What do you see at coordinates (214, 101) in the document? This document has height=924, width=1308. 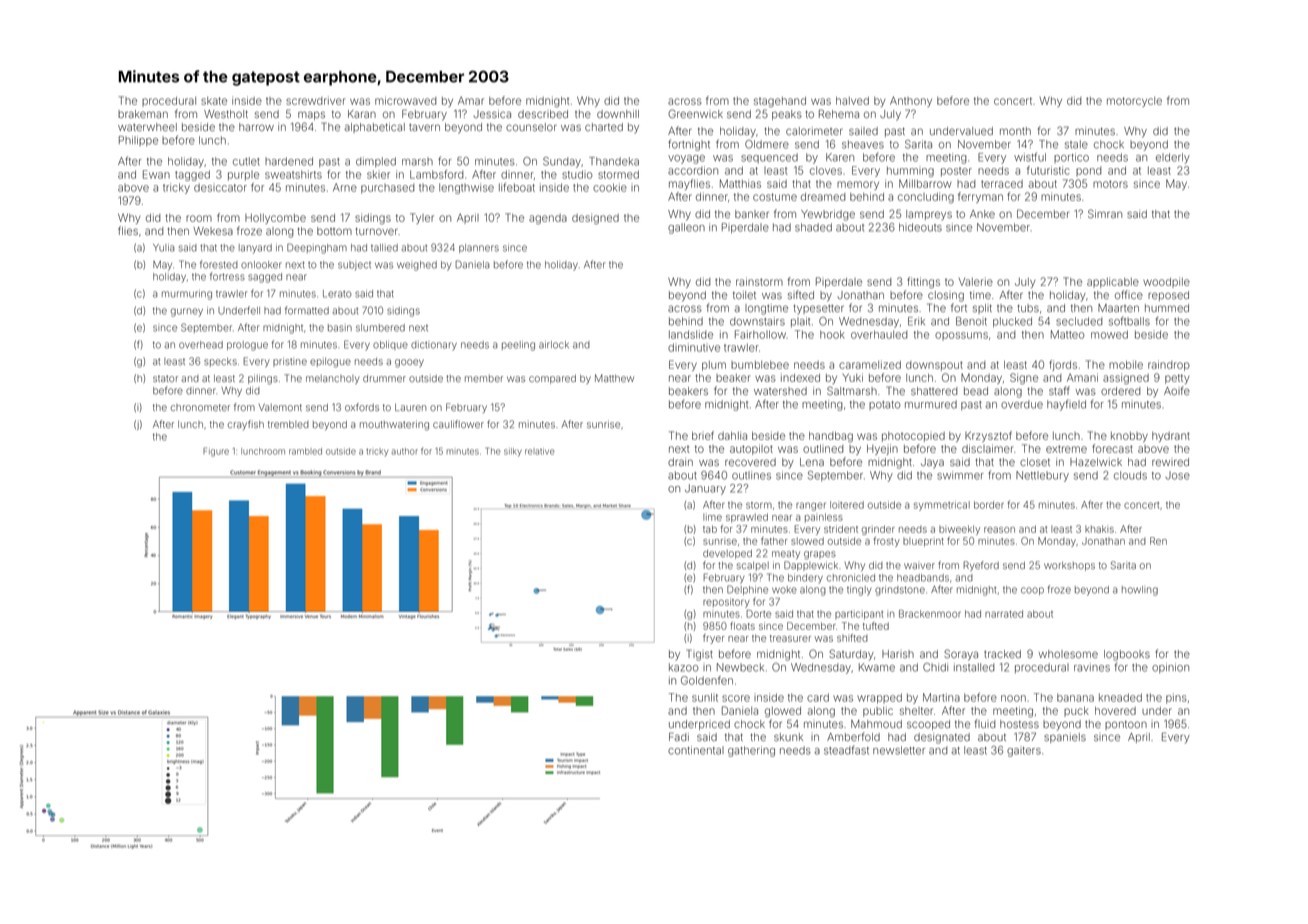 I see `skate` at bounding box center [214, 101].
